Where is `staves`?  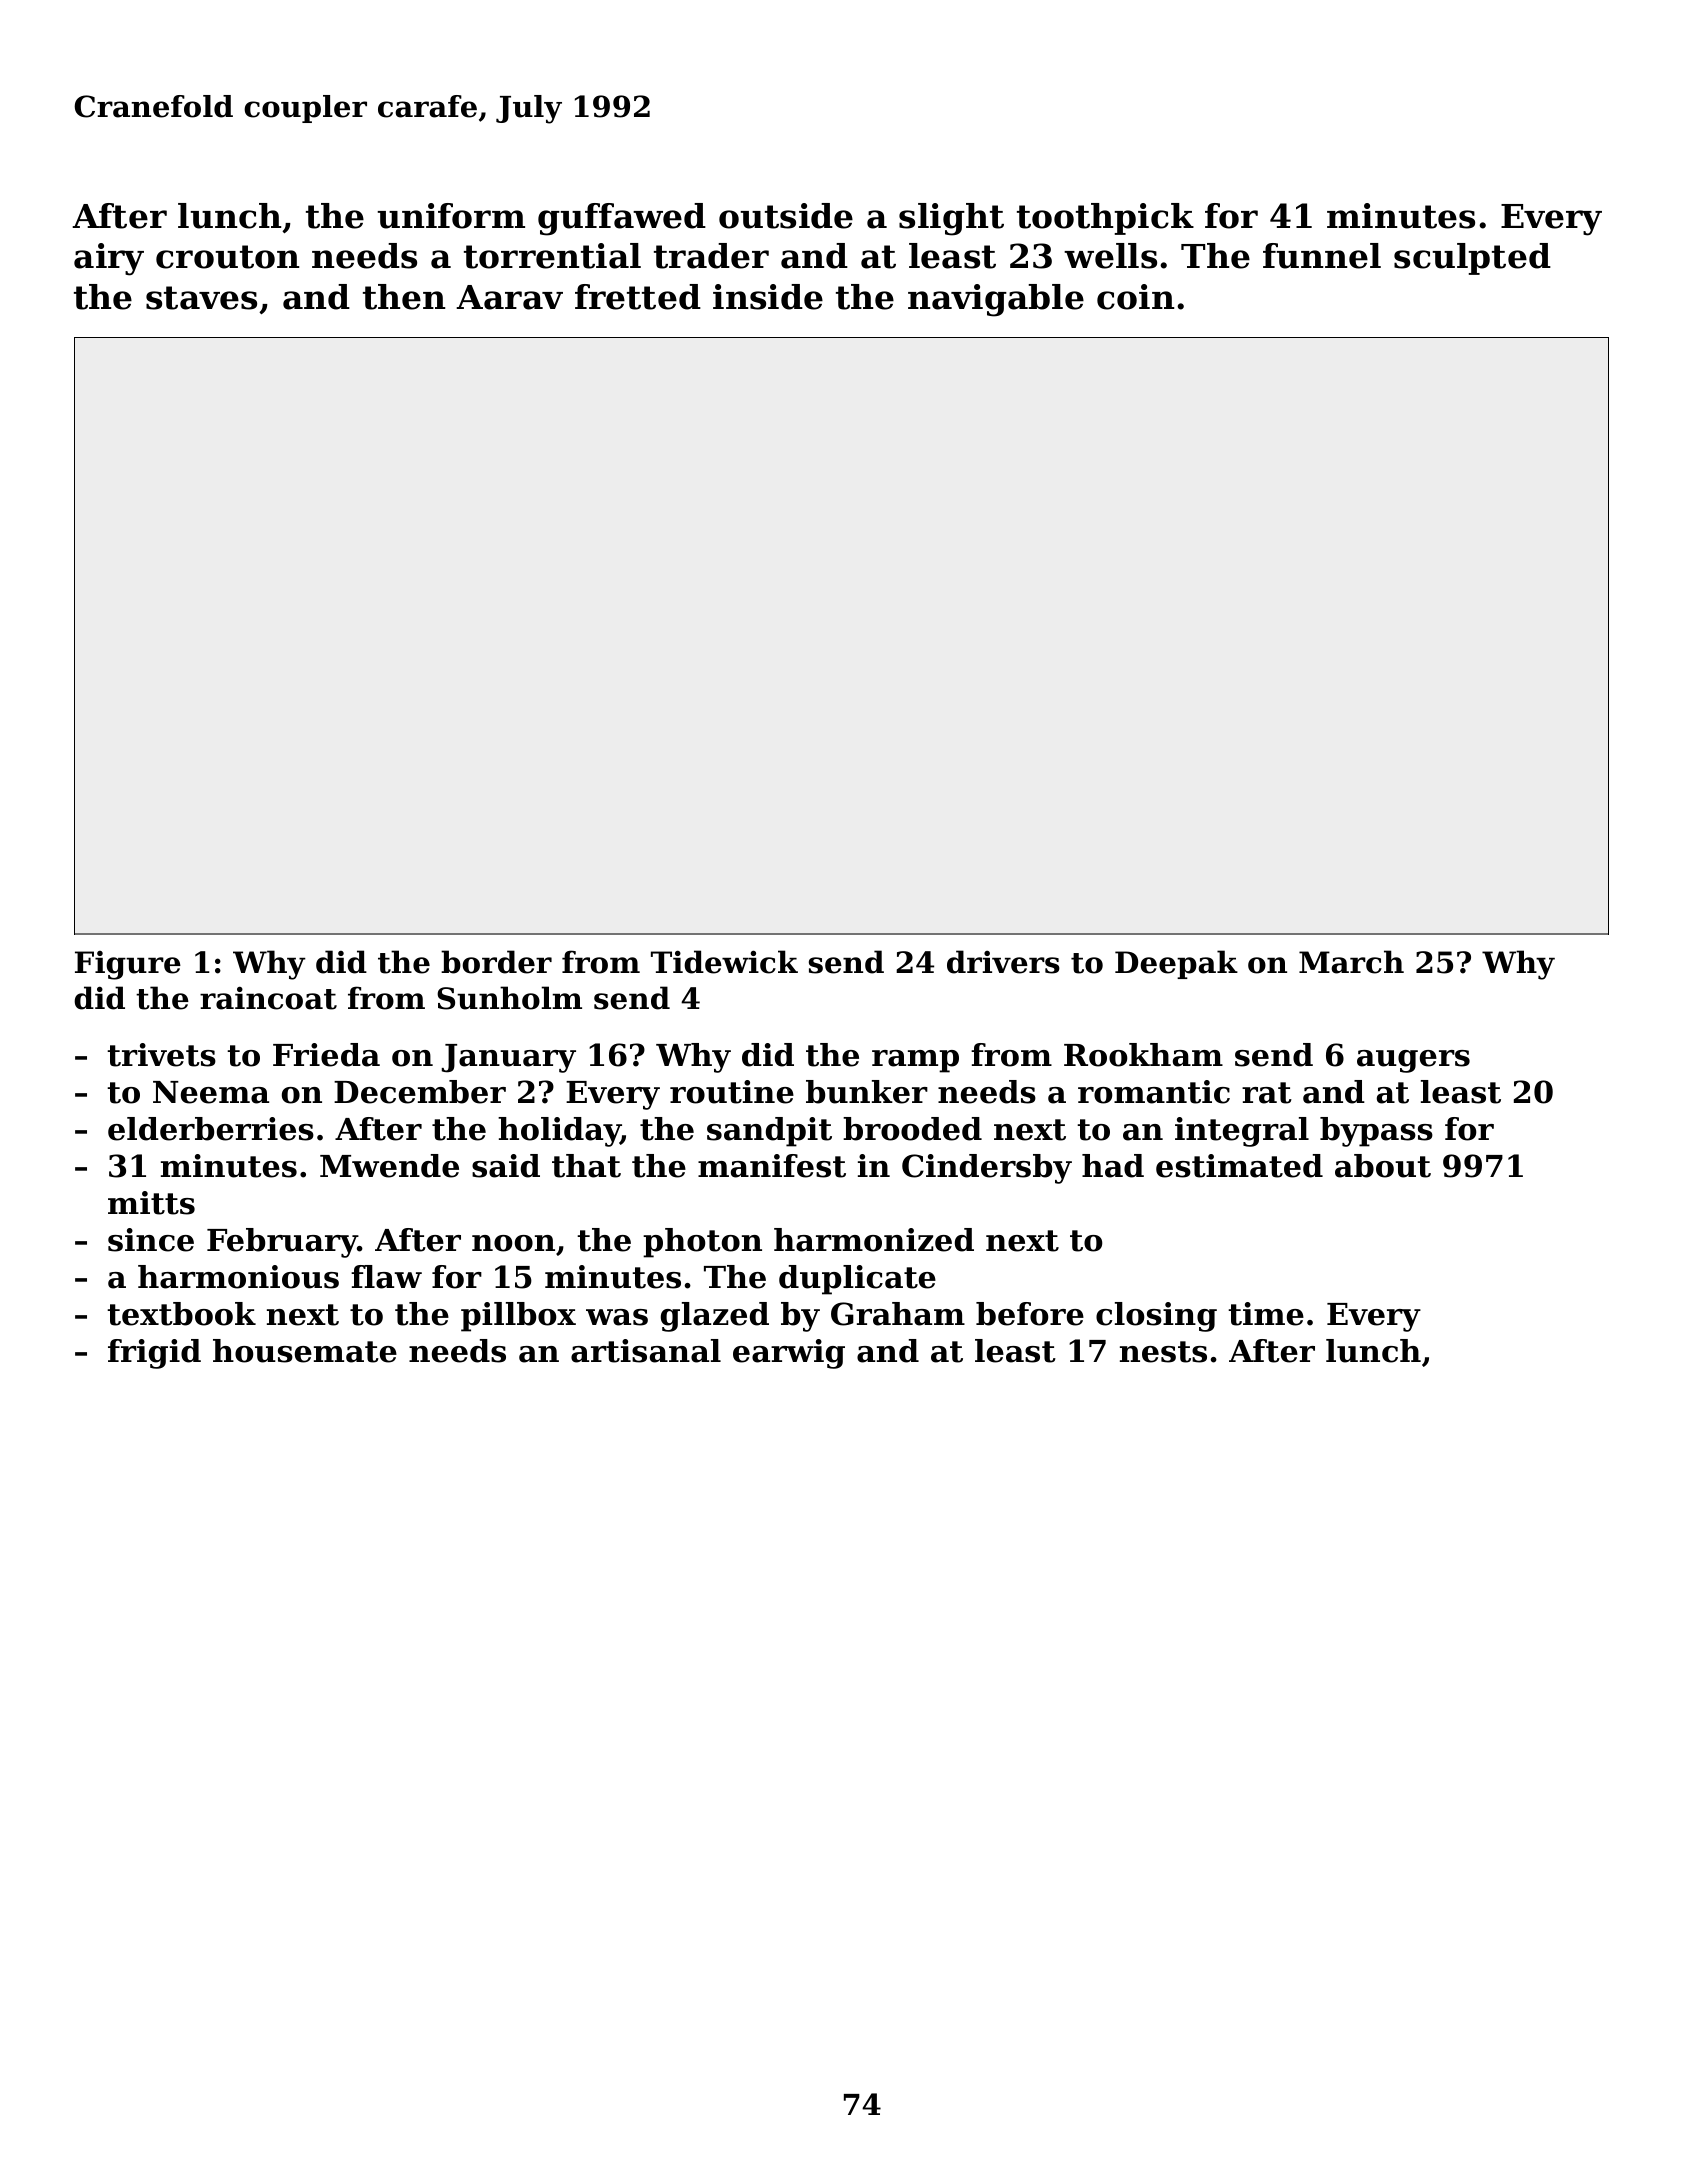 staves is located at coordinates (201, 298).
